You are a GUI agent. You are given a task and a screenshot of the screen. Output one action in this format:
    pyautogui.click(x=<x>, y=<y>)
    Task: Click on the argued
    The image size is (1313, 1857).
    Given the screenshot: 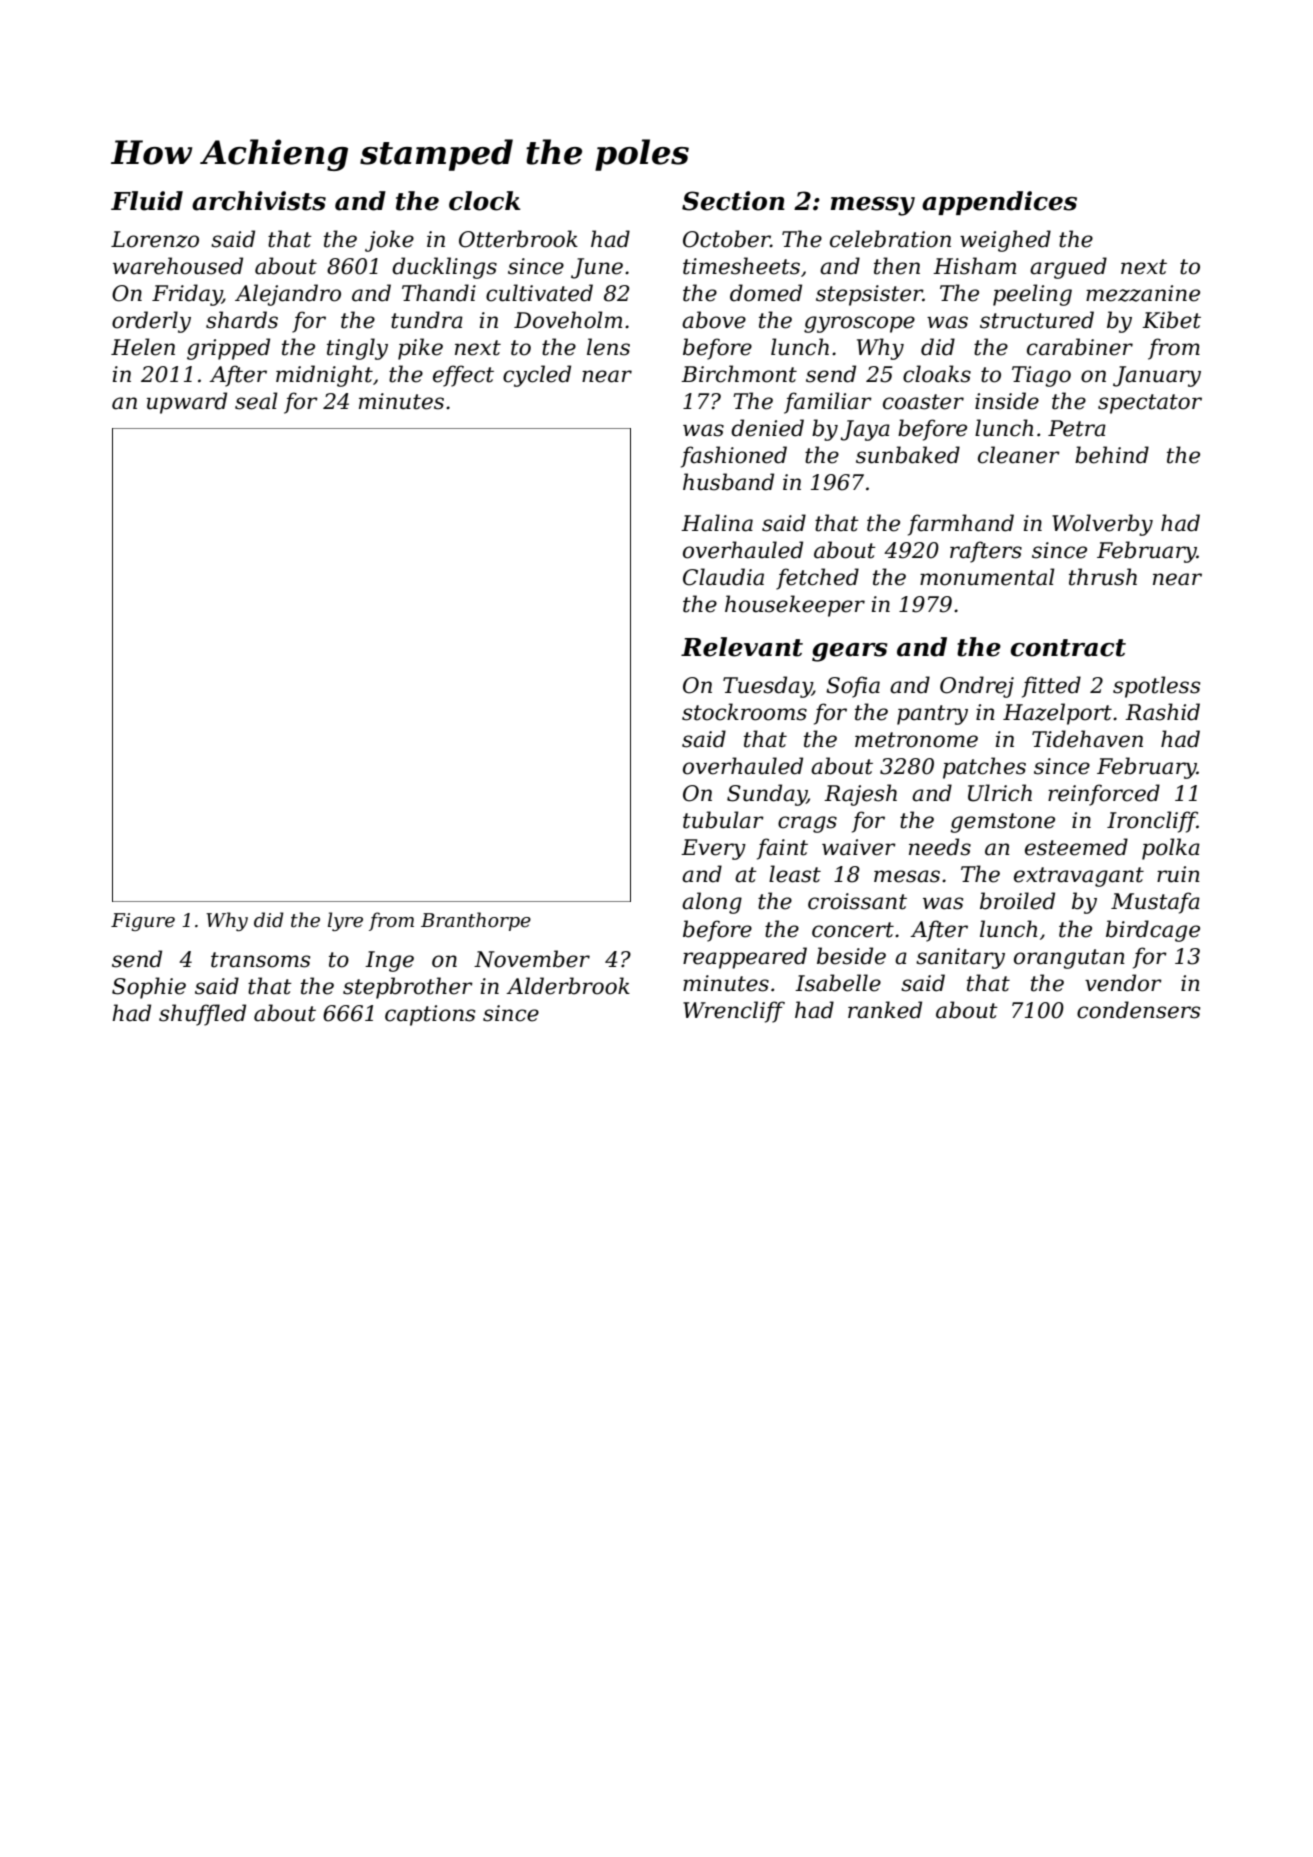 What is the action you would take?
    pyautogui.click(x=1068, y=268)
